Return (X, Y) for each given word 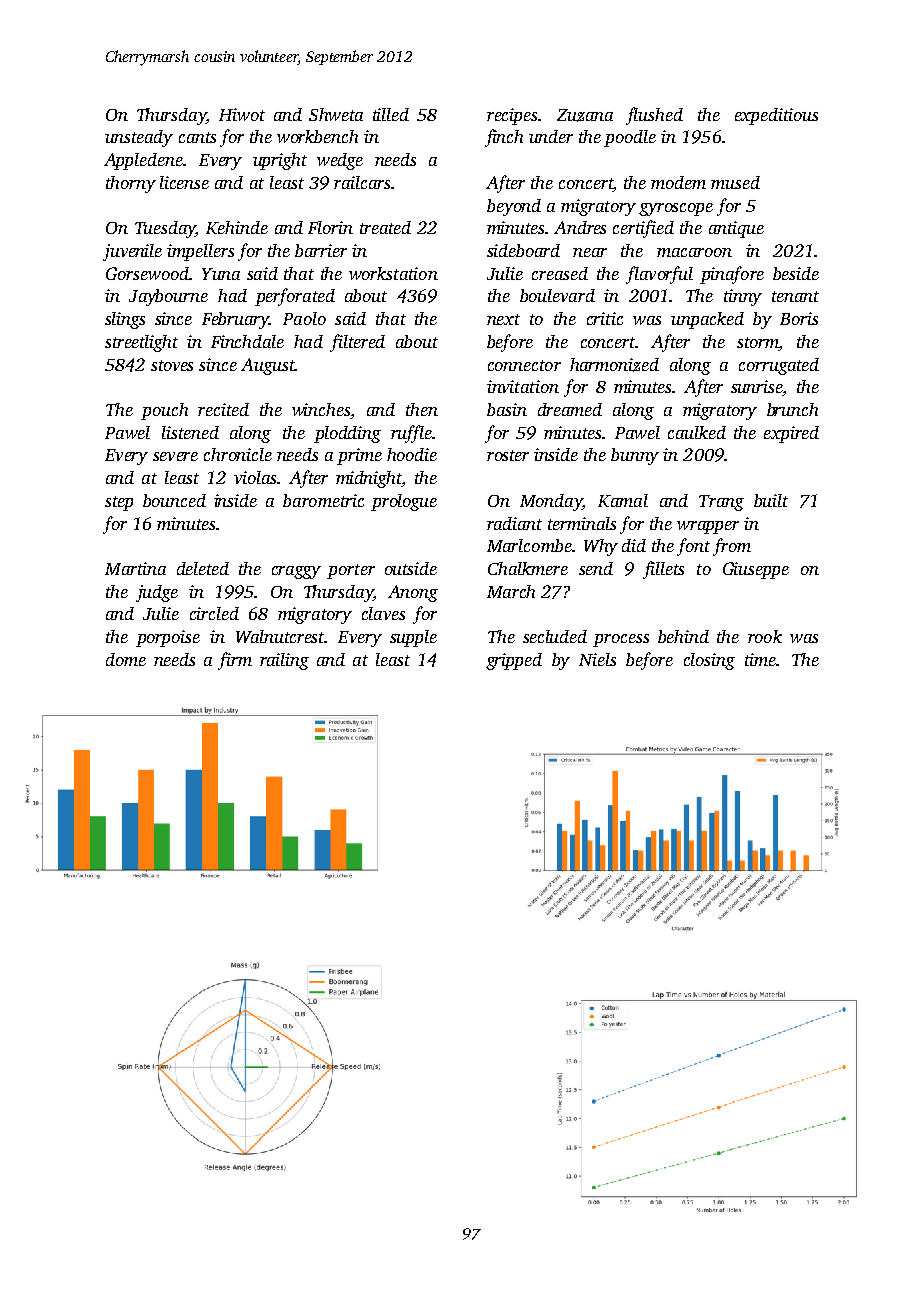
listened (190, 432)
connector (524, 365)
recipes (512, 116)
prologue (404, 502)
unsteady (139, 138)
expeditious (776, 116)
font (693, 547)
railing (284, 661)
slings (125, 320)
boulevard (557, 295)
